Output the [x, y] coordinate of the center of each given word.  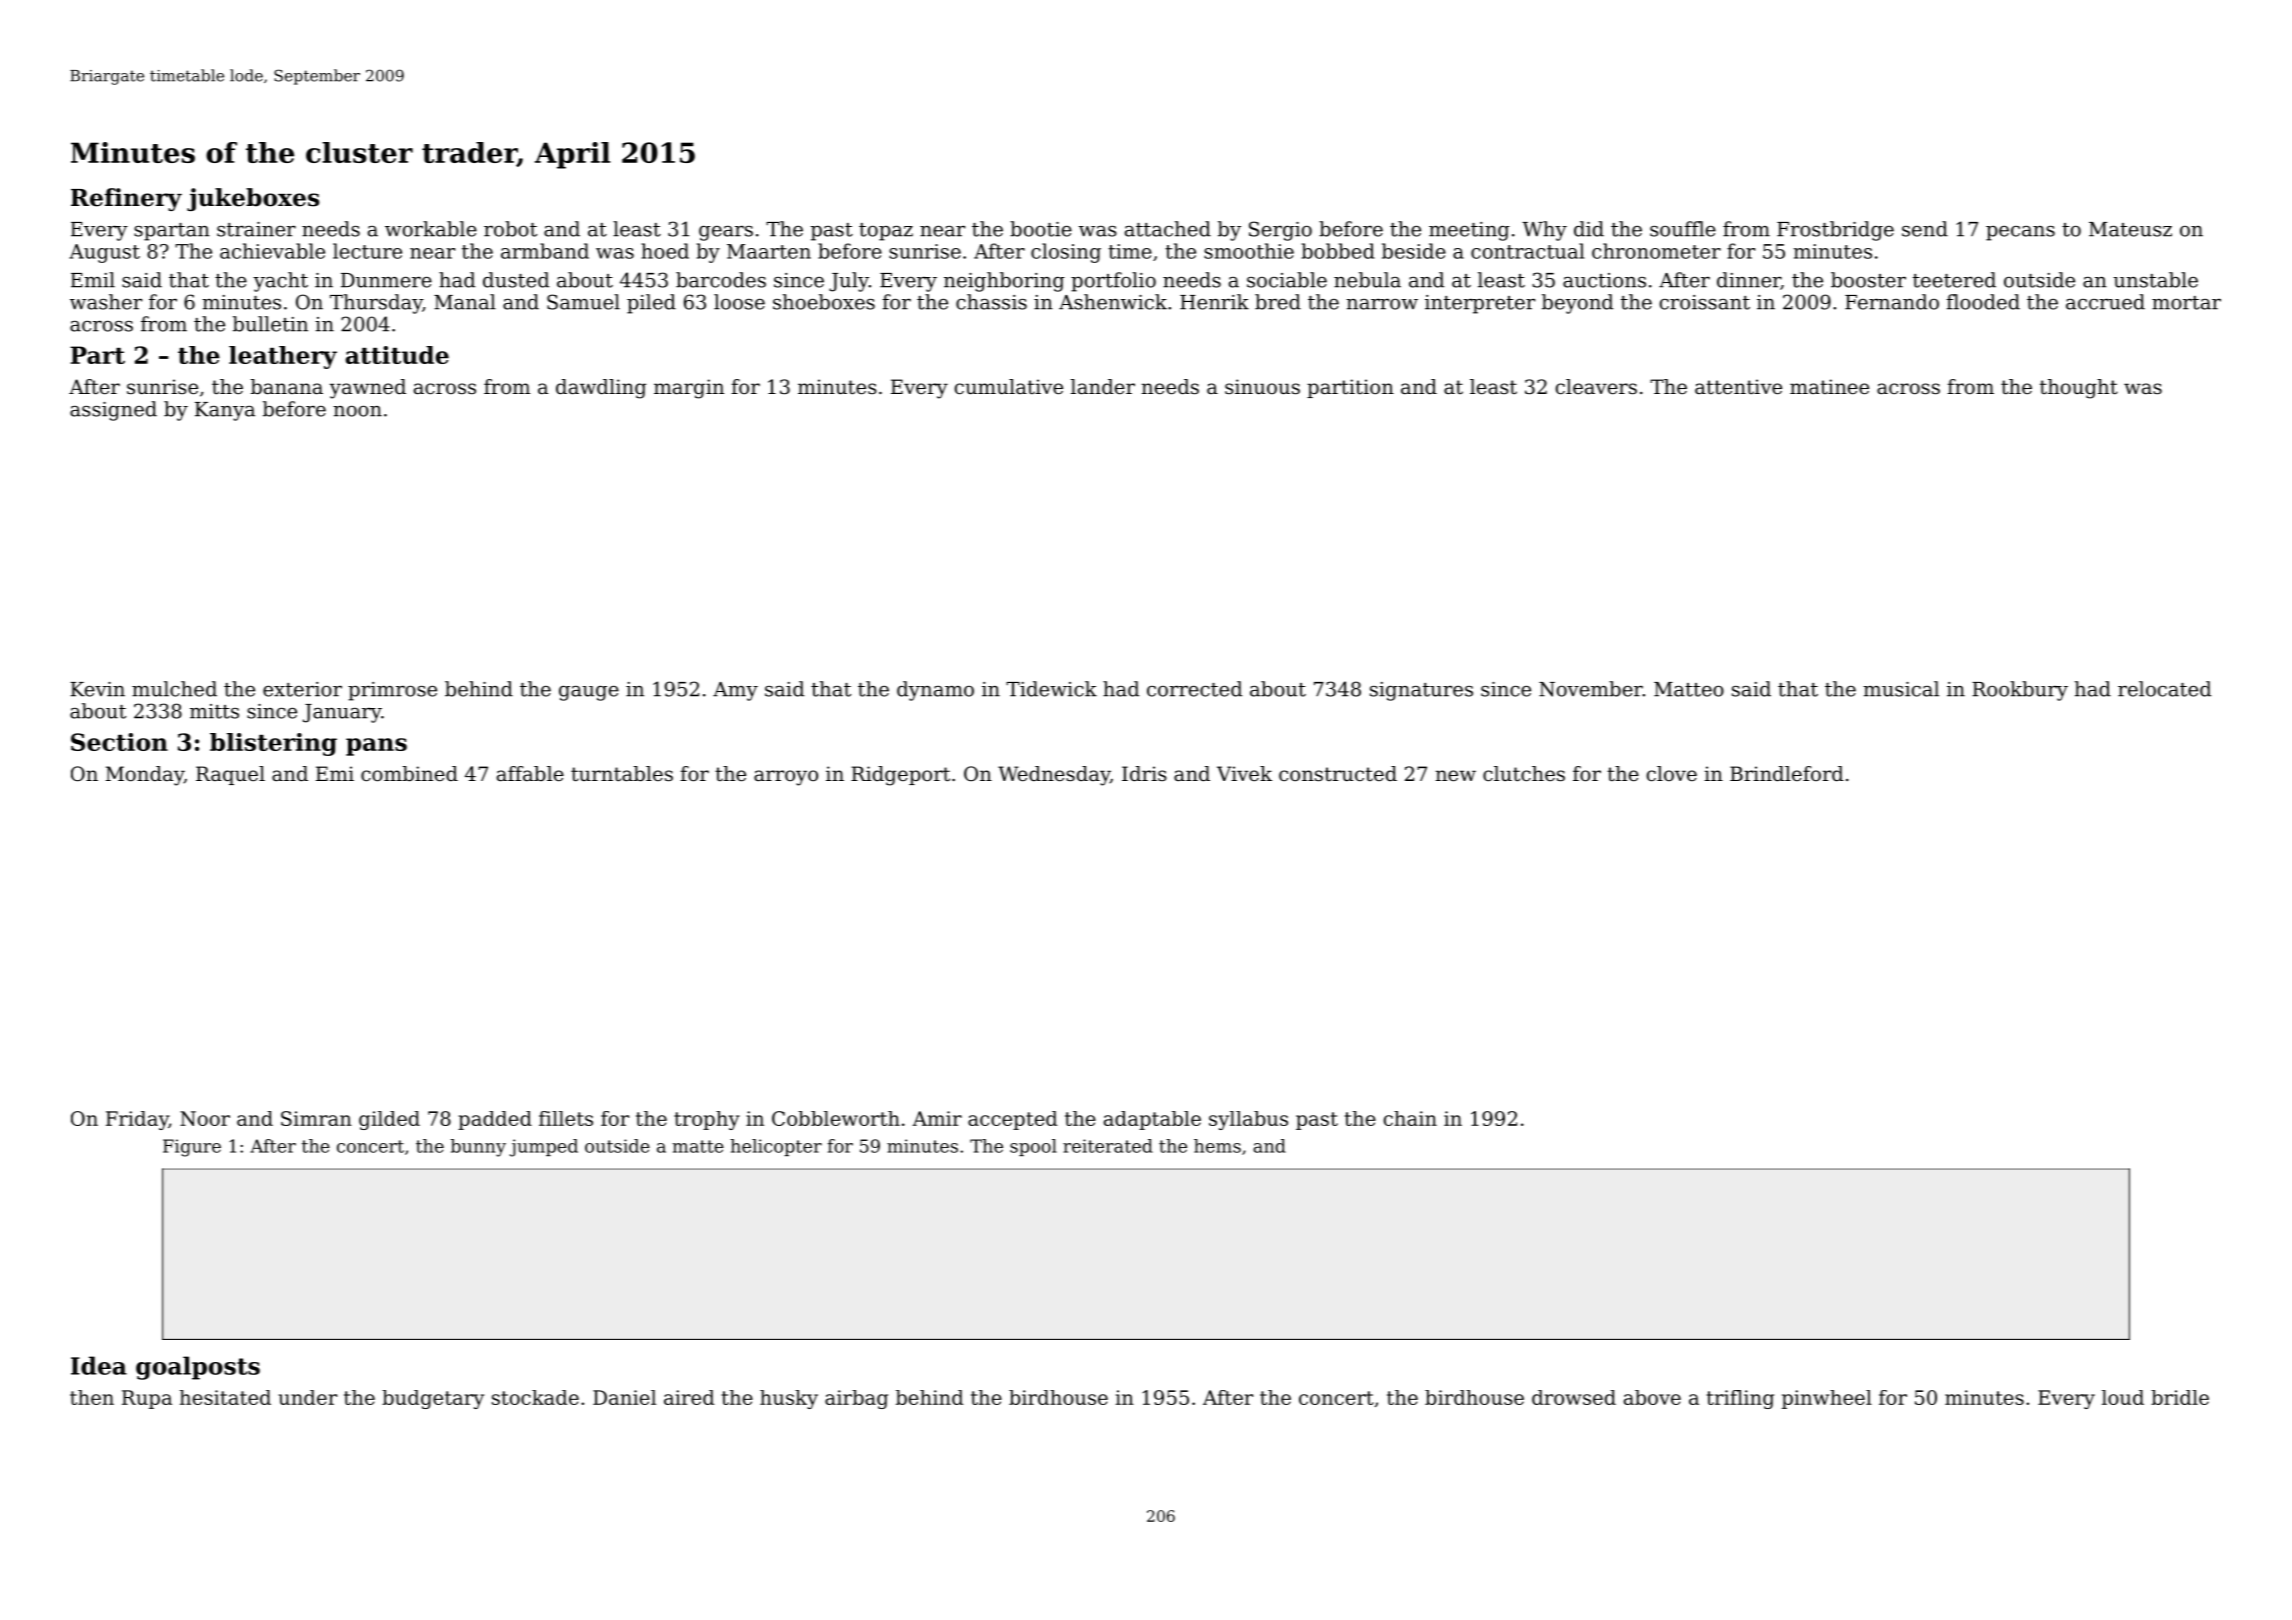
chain [1410, 1118]
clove [1672, 774]
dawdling [601, 389]
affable [530, 774]
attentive [1738, 387]
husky [789, 1399]
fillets [566, 1118]
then [92, 1397]
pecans [2020, 233]
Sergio [1280, 231]
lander [1103, 387]
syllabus [1248, 1120]
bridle [2180, 1397]
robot [510, 229]
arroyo [786, 778]
